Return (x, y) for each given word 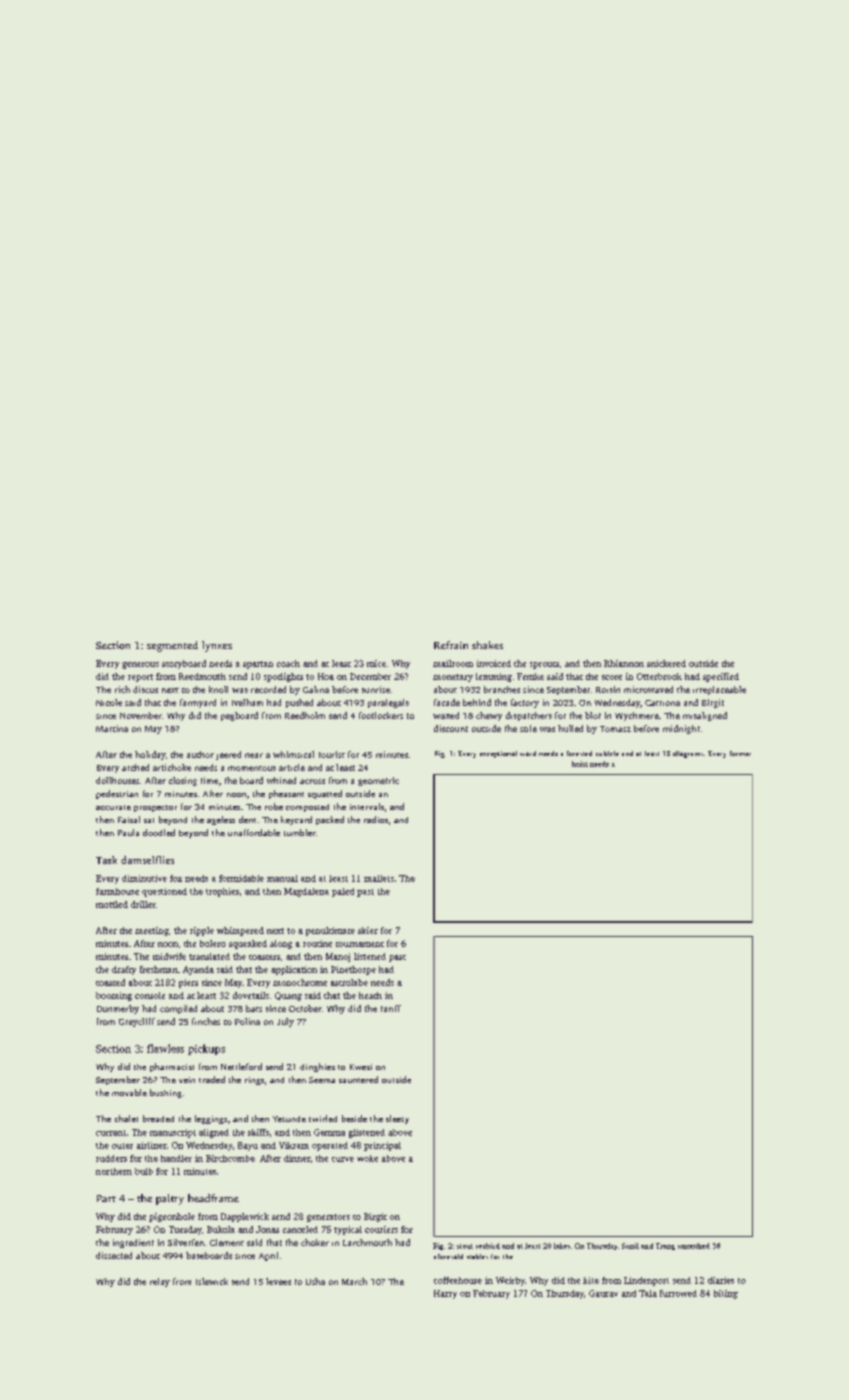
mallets (379, 878)
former (740, 753)
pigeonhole (172, 1217)
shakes (487, 645)
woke (367, 1158)
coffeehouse (458, 1280)
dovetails (251, 995)
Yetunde (289, 1119)
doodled (159, 832)
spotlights (283, 677)
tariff (391, 1008)
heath (370, 995)
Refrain (451, 645)
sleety (397, 1119)
